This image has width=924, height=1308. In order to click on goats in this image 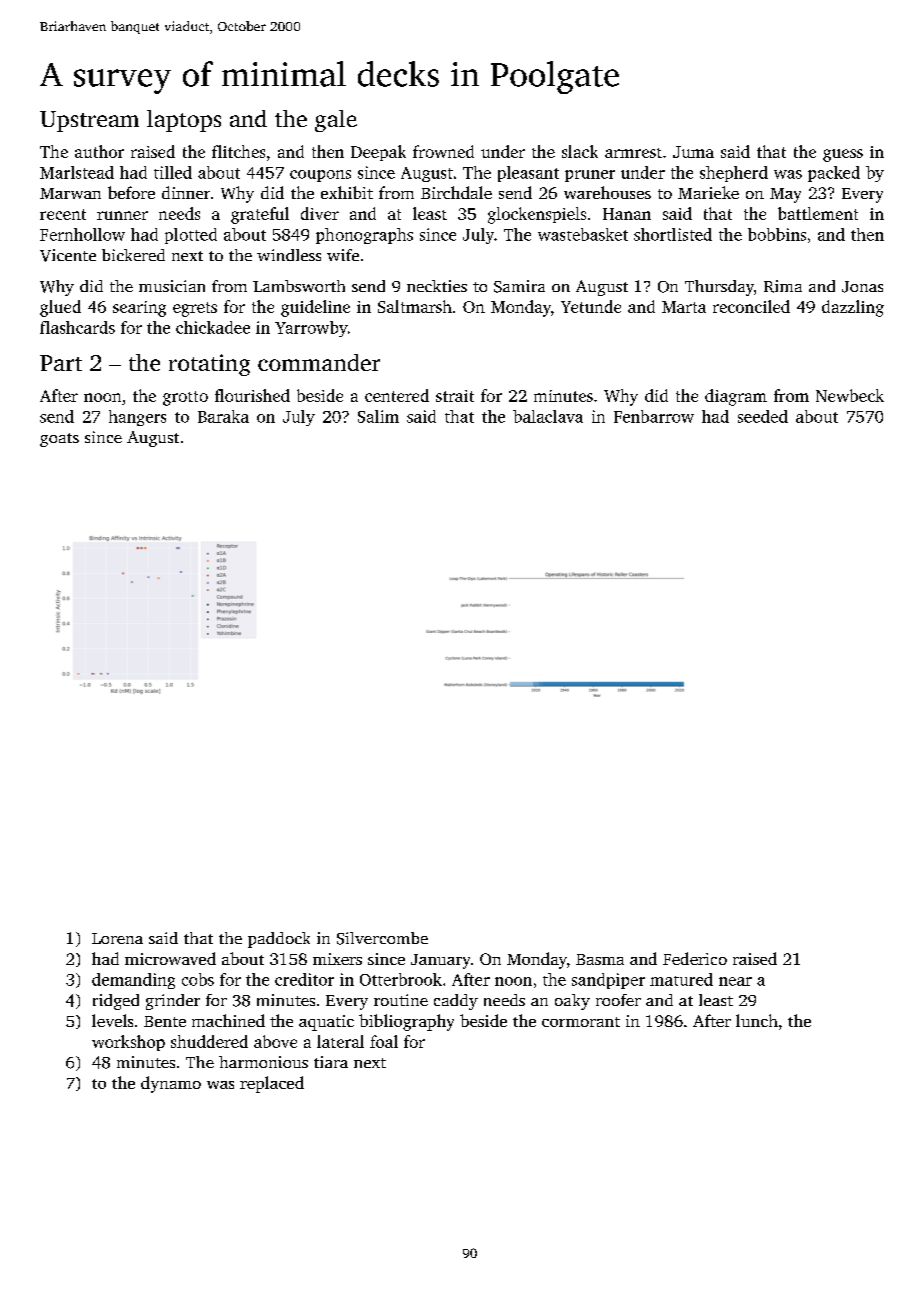, I will do `click(59, 440)`.
